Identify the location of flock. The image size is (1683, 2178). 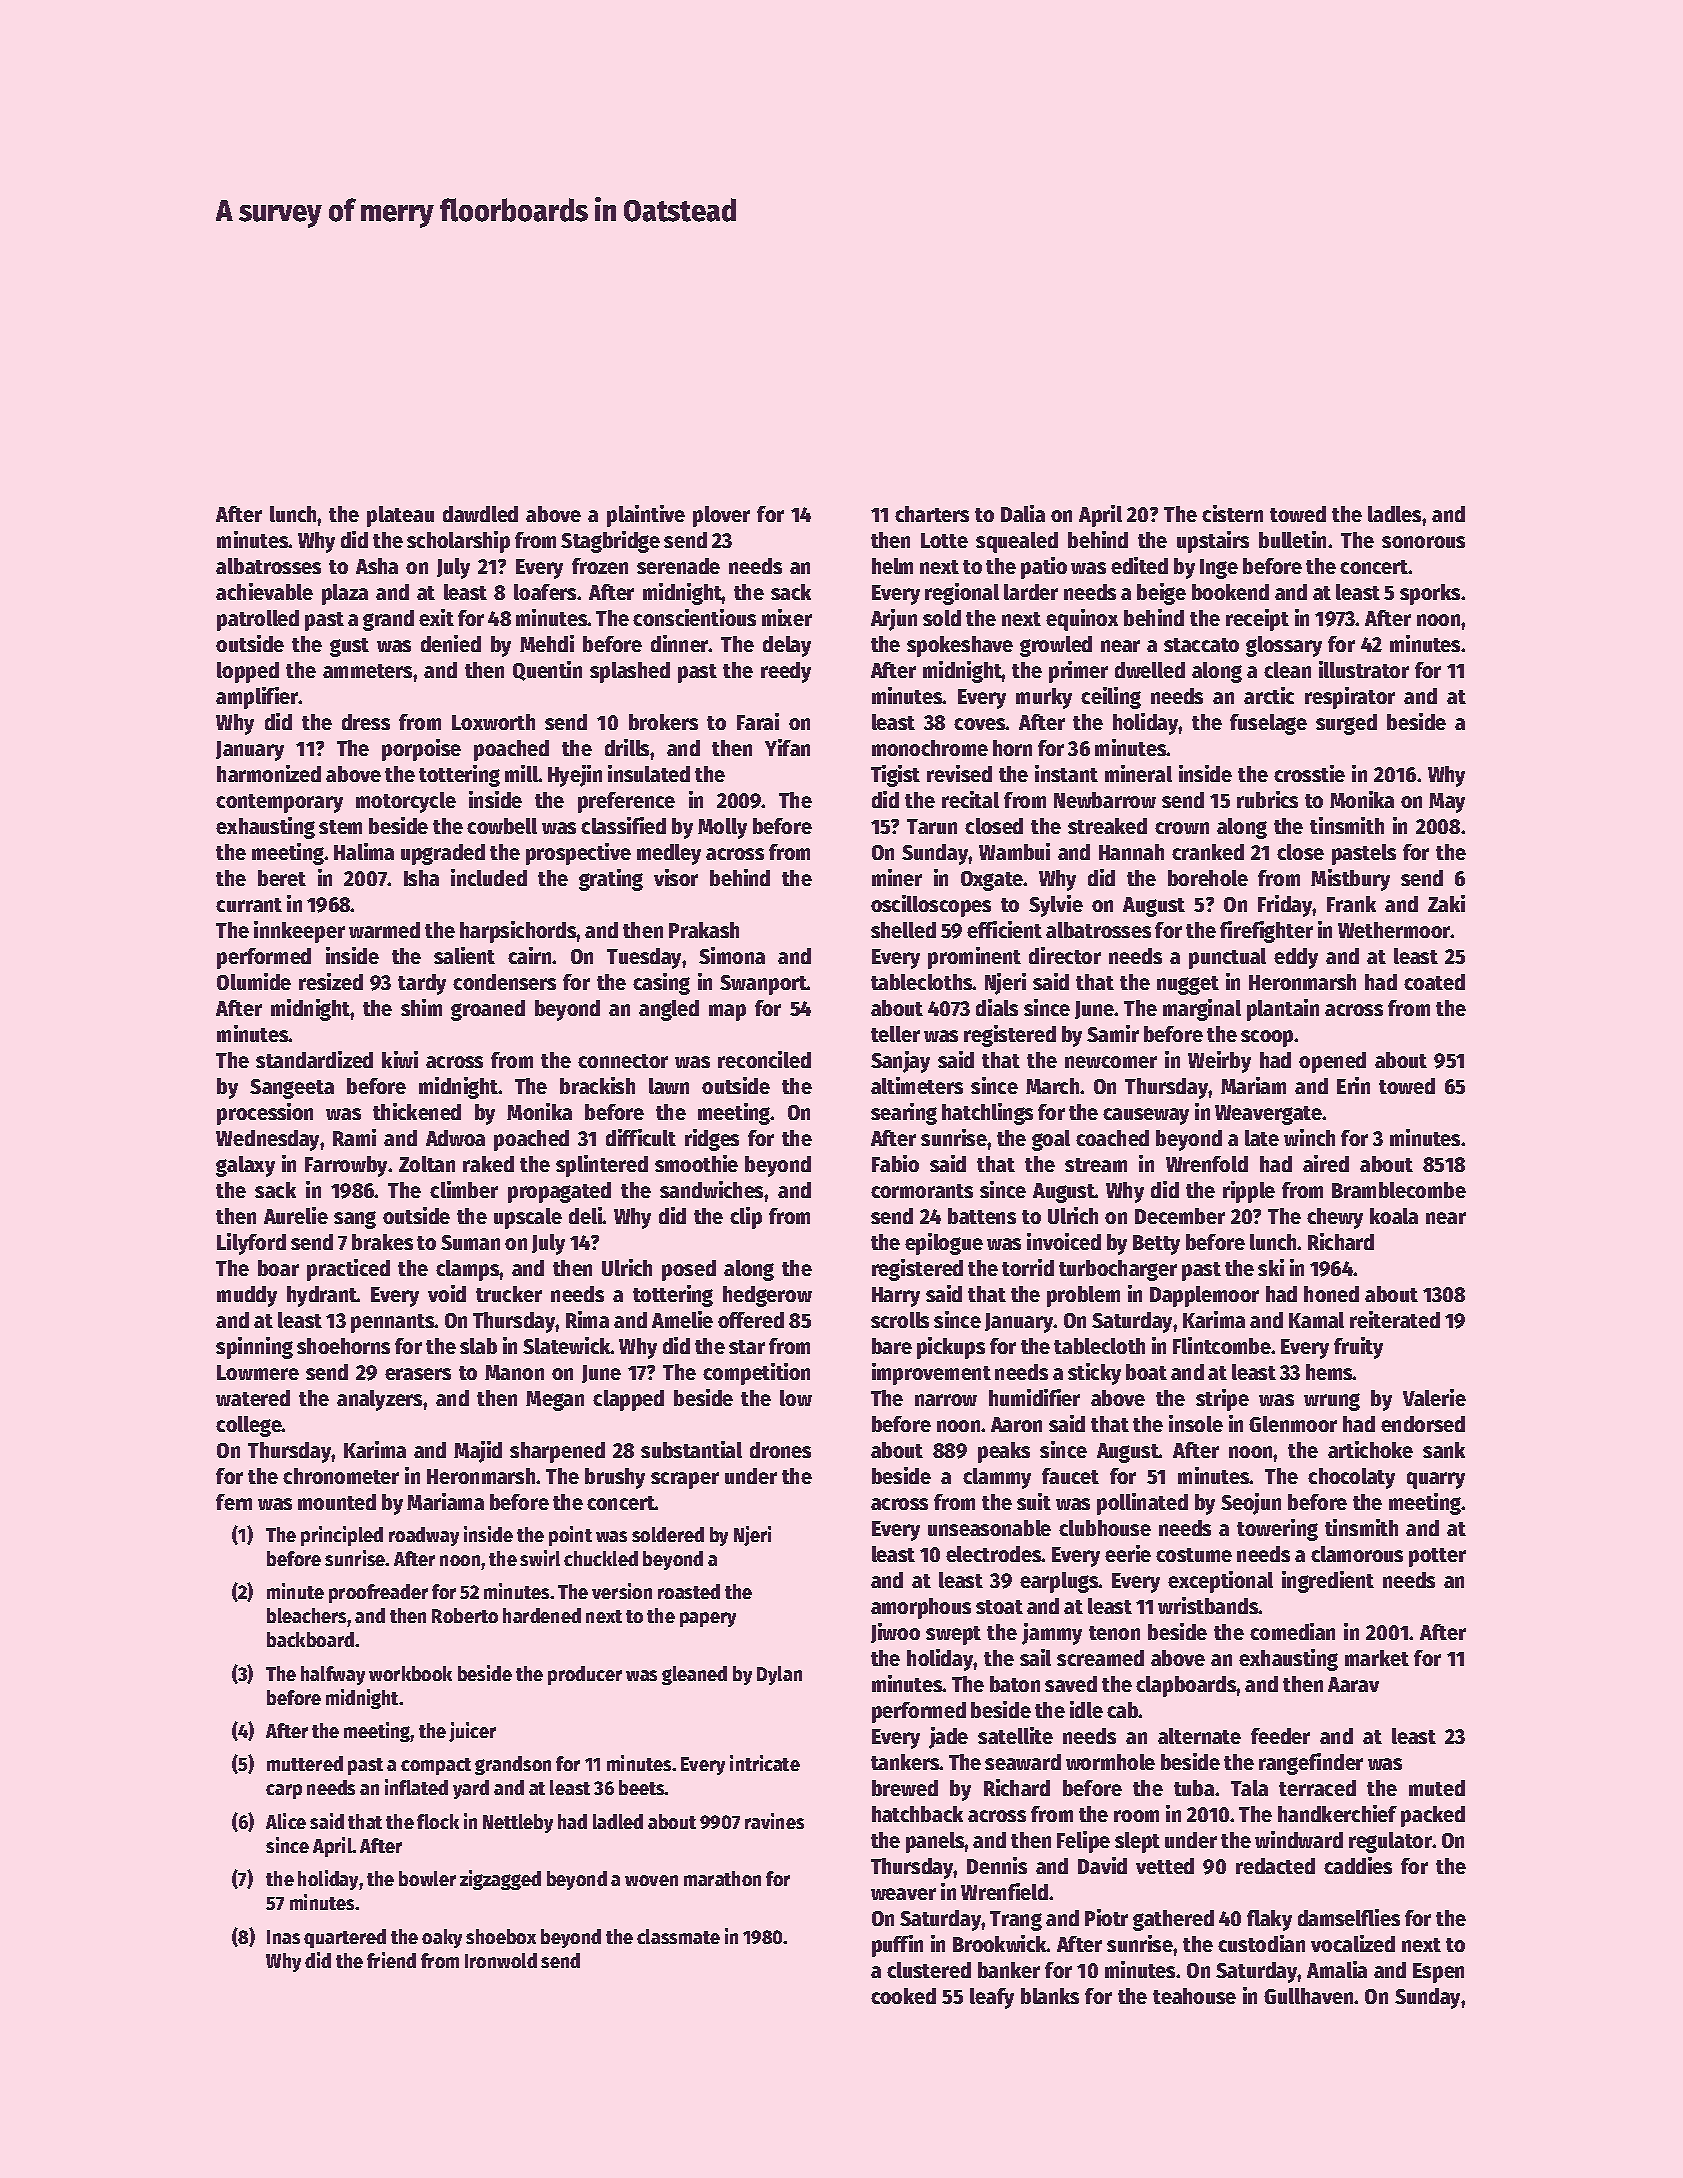
(438, 1821).
